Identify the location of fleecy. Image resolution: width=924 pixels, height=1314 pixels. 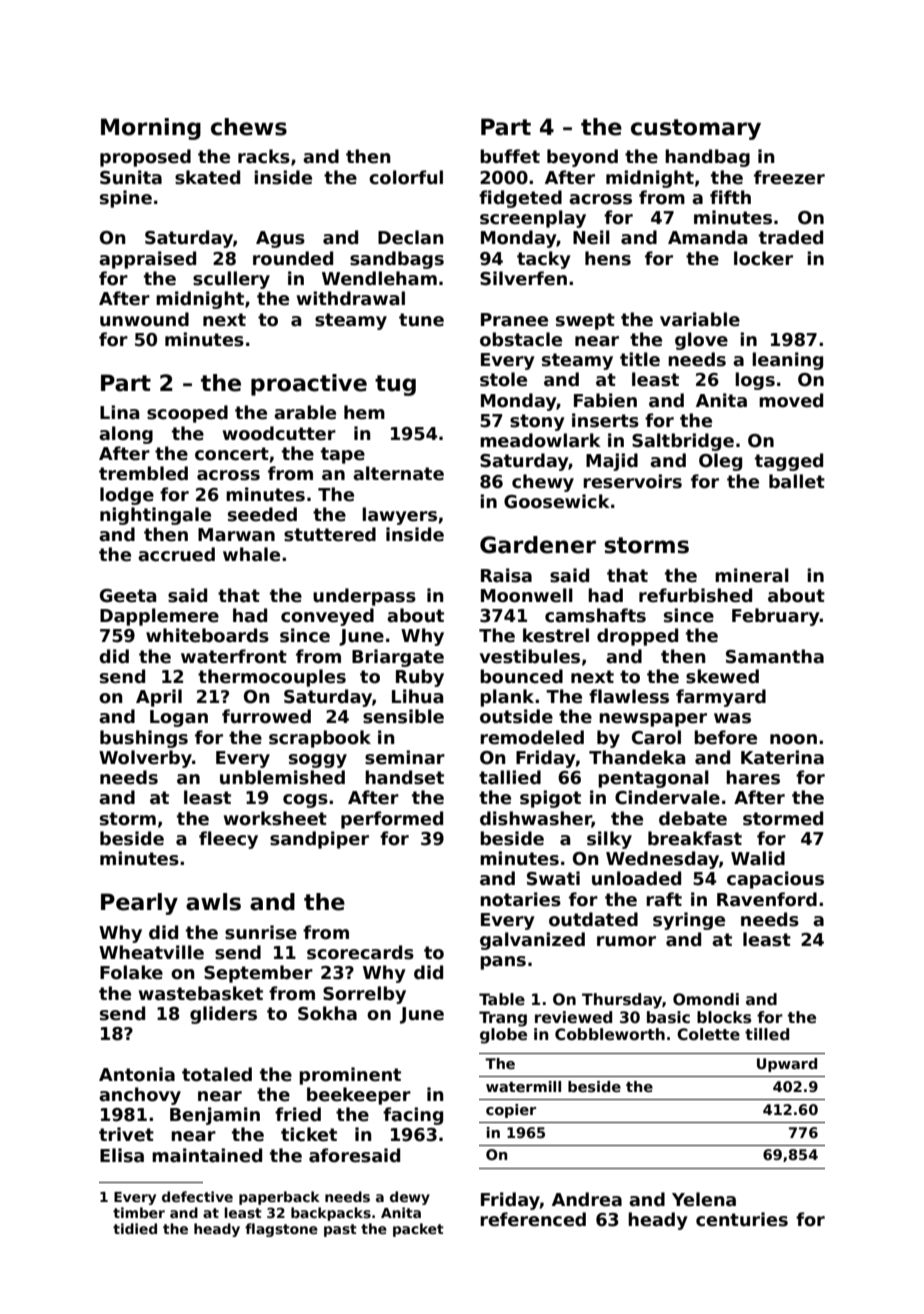
(228, 840).
